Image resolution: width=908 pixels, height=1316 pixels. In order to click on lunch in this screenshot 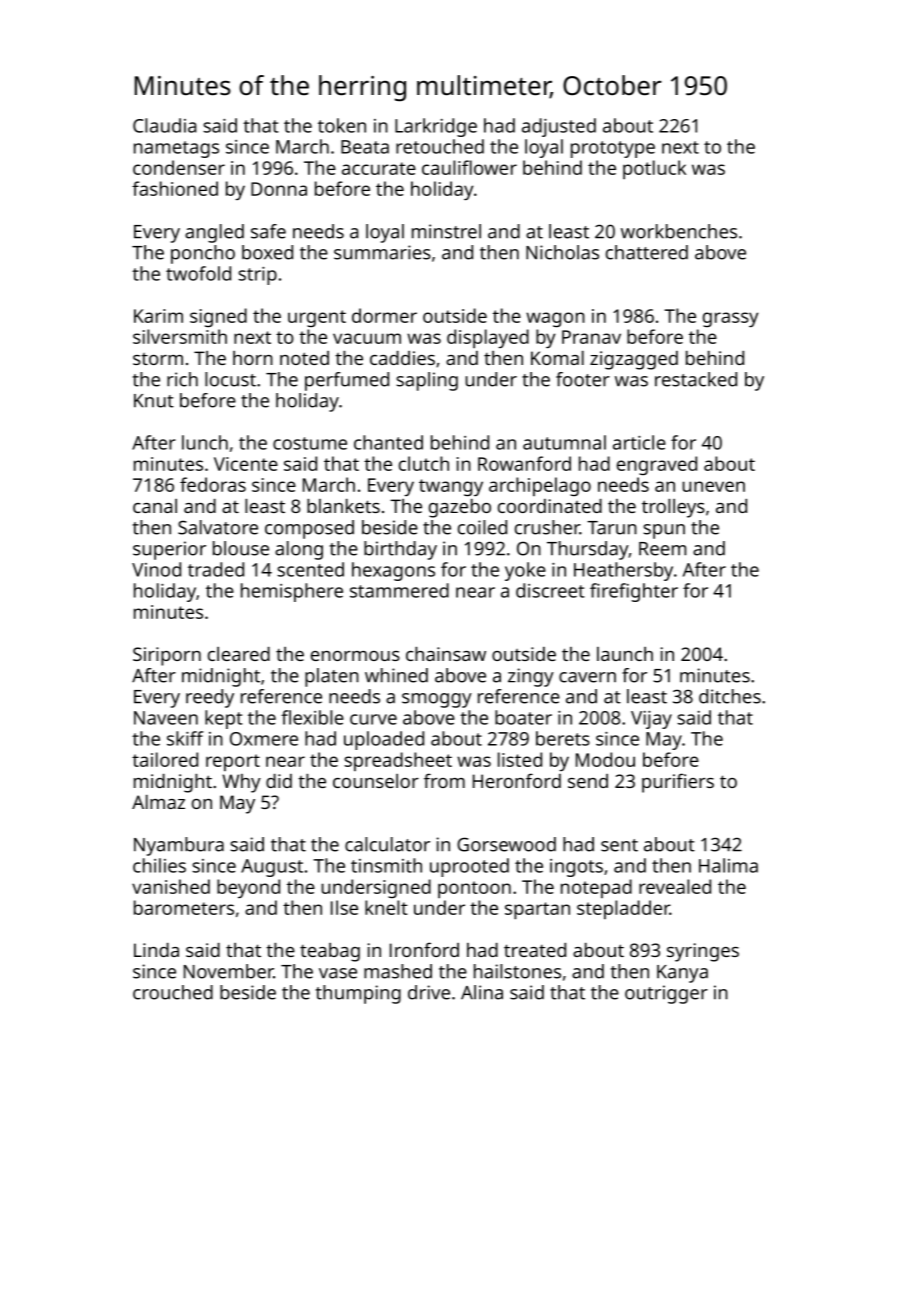, I will do `click(205, 442)`.
